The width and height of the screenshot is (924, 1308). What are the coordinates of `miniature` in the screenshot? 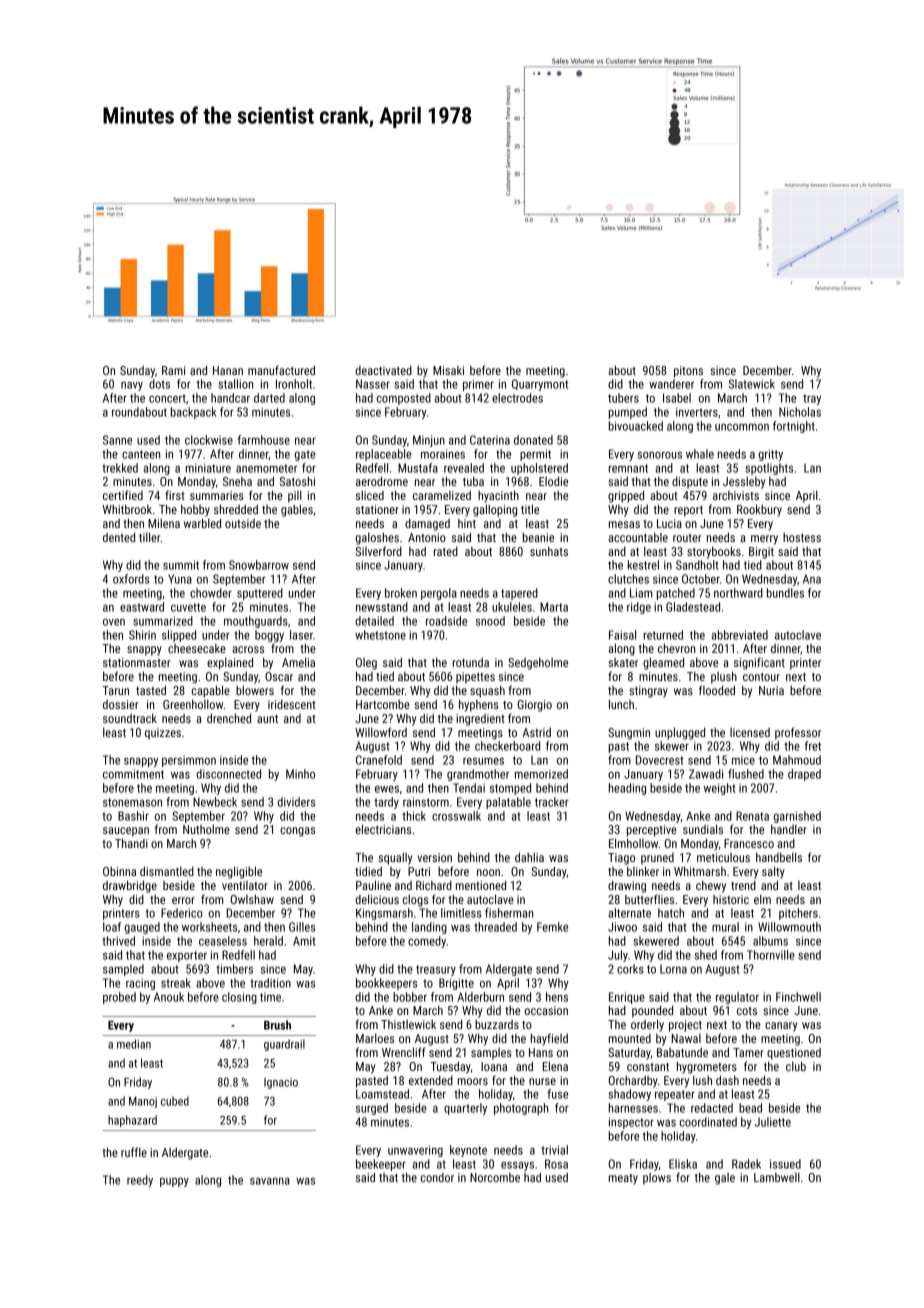 It's located at (208, 468).
